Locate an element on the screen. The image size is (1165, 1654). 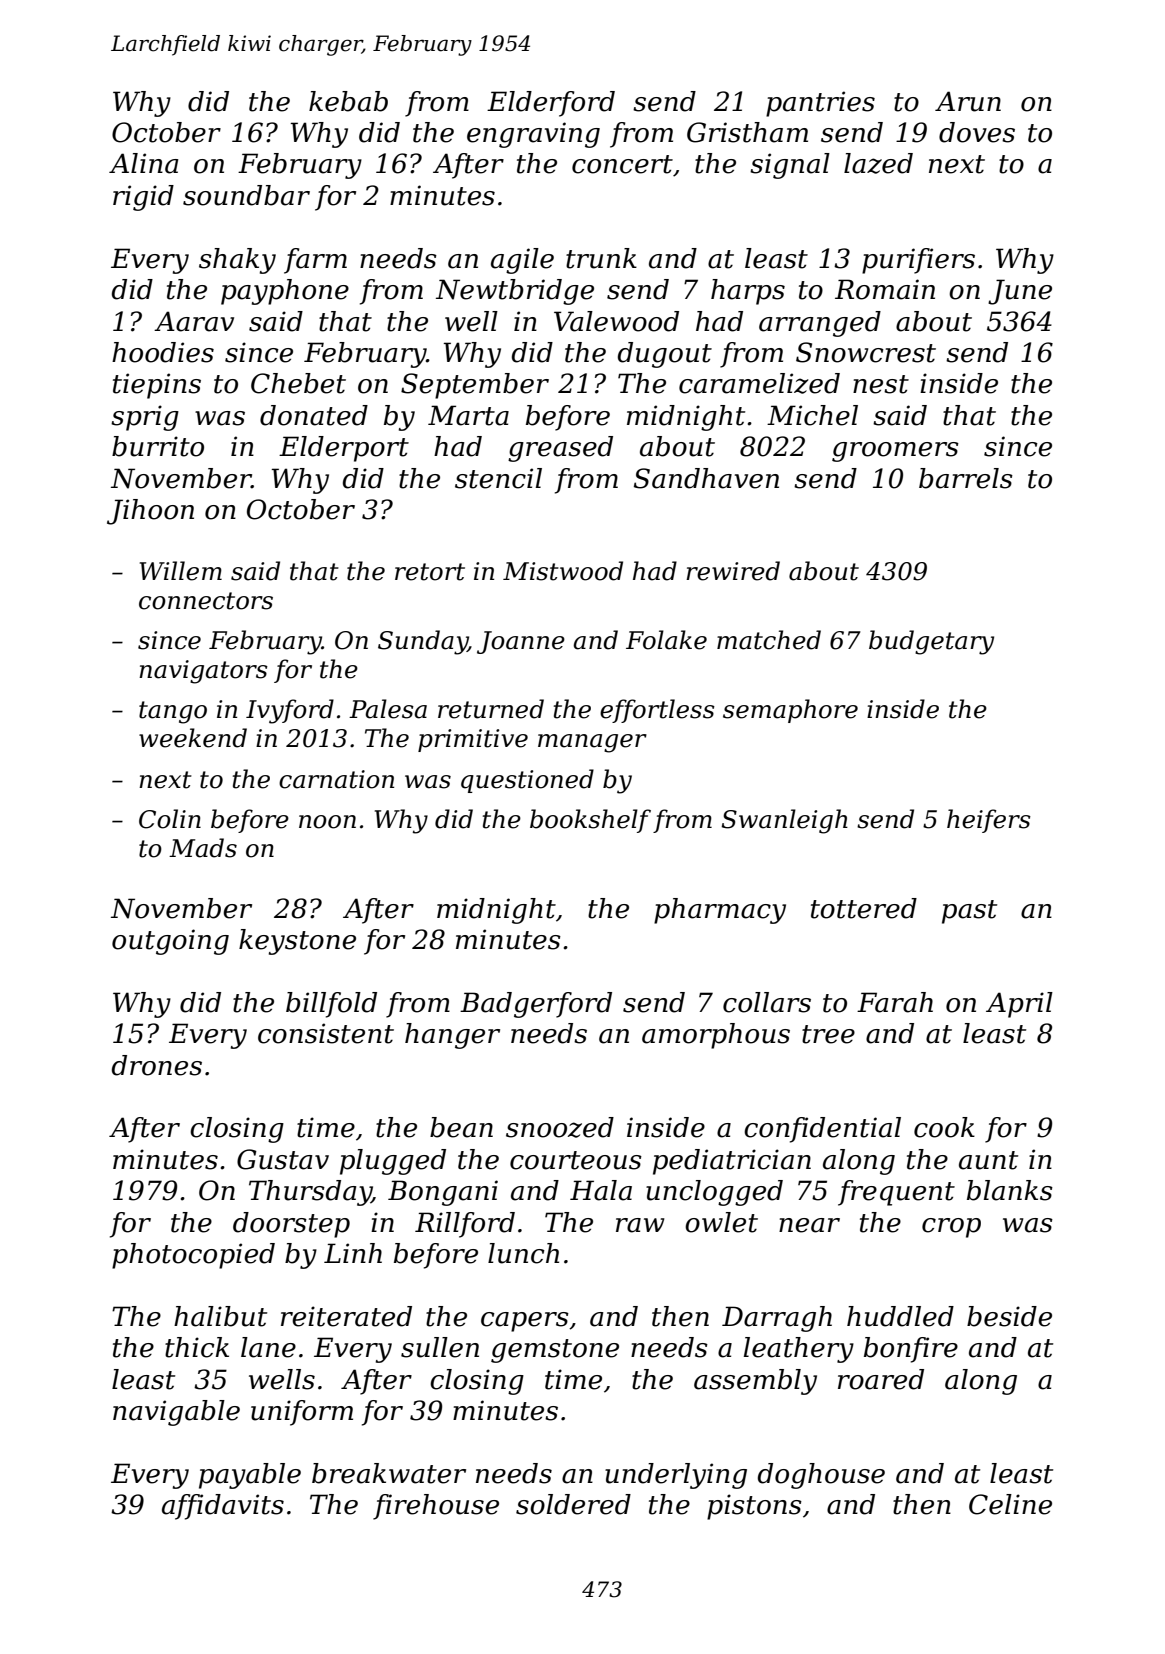
affidavits is located at coordinates (223, 1507).
